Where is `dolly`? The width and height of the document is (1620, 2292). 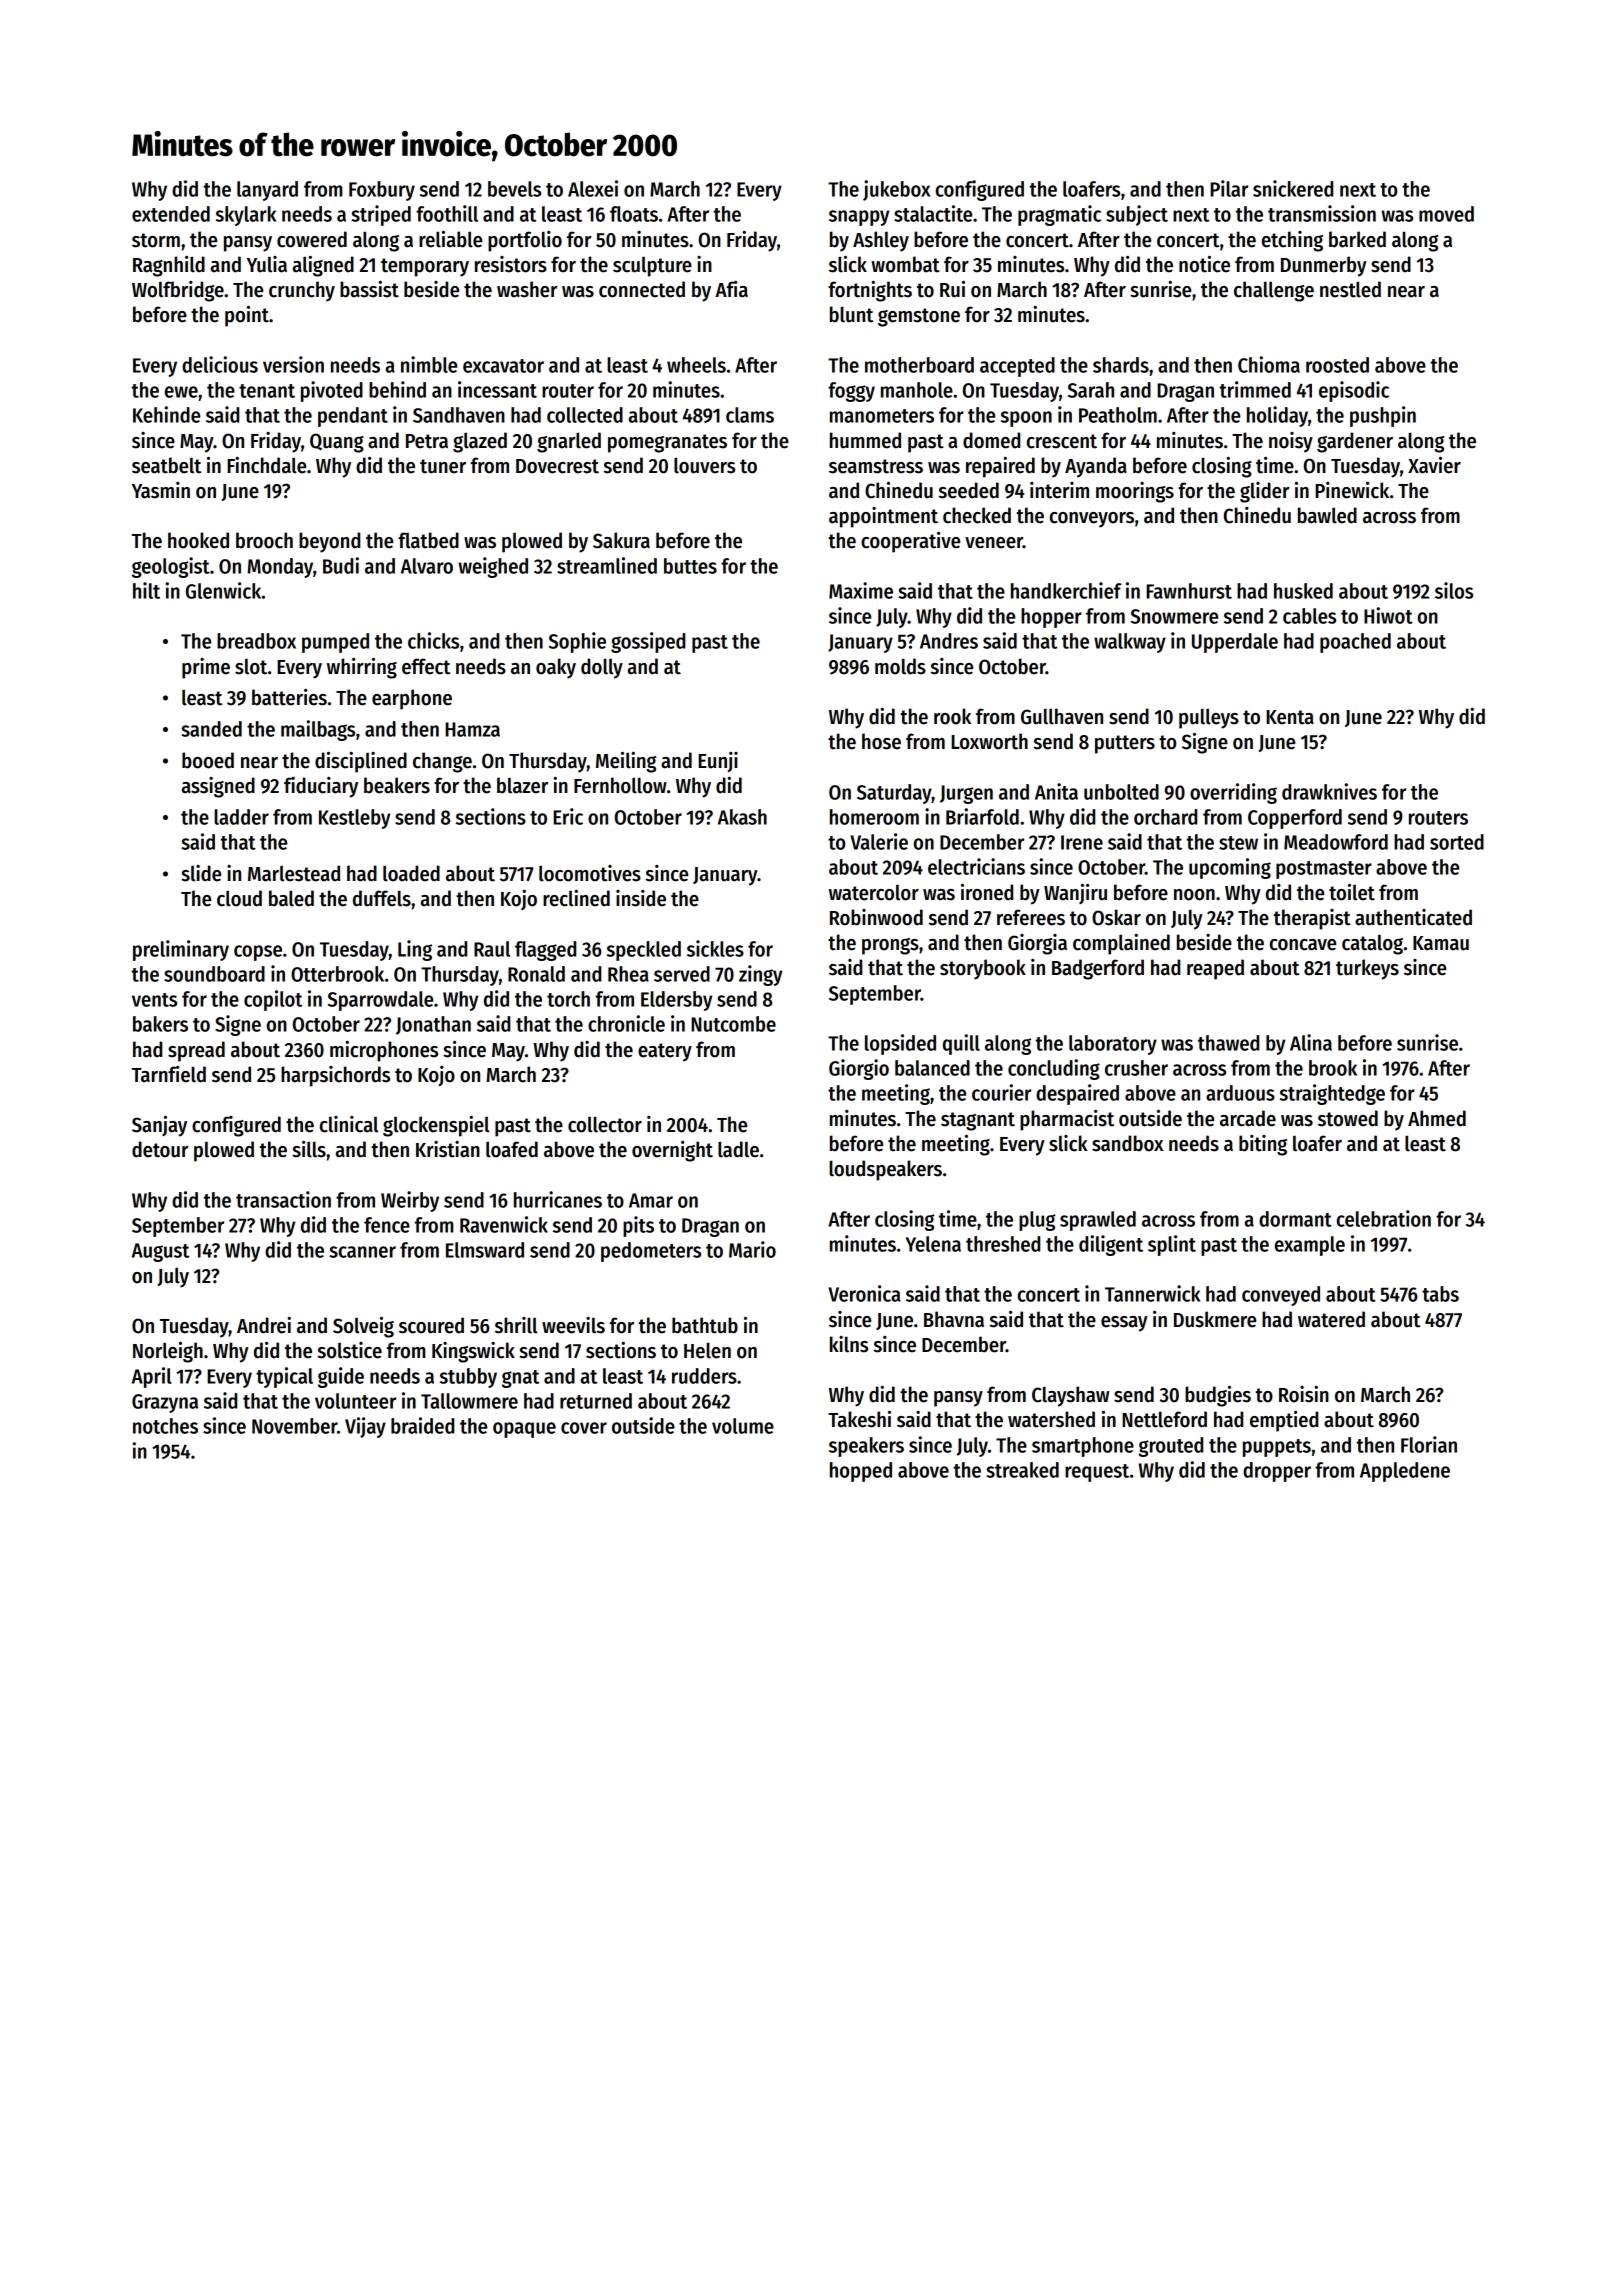 dolly is located at coordinates (602, 668).
